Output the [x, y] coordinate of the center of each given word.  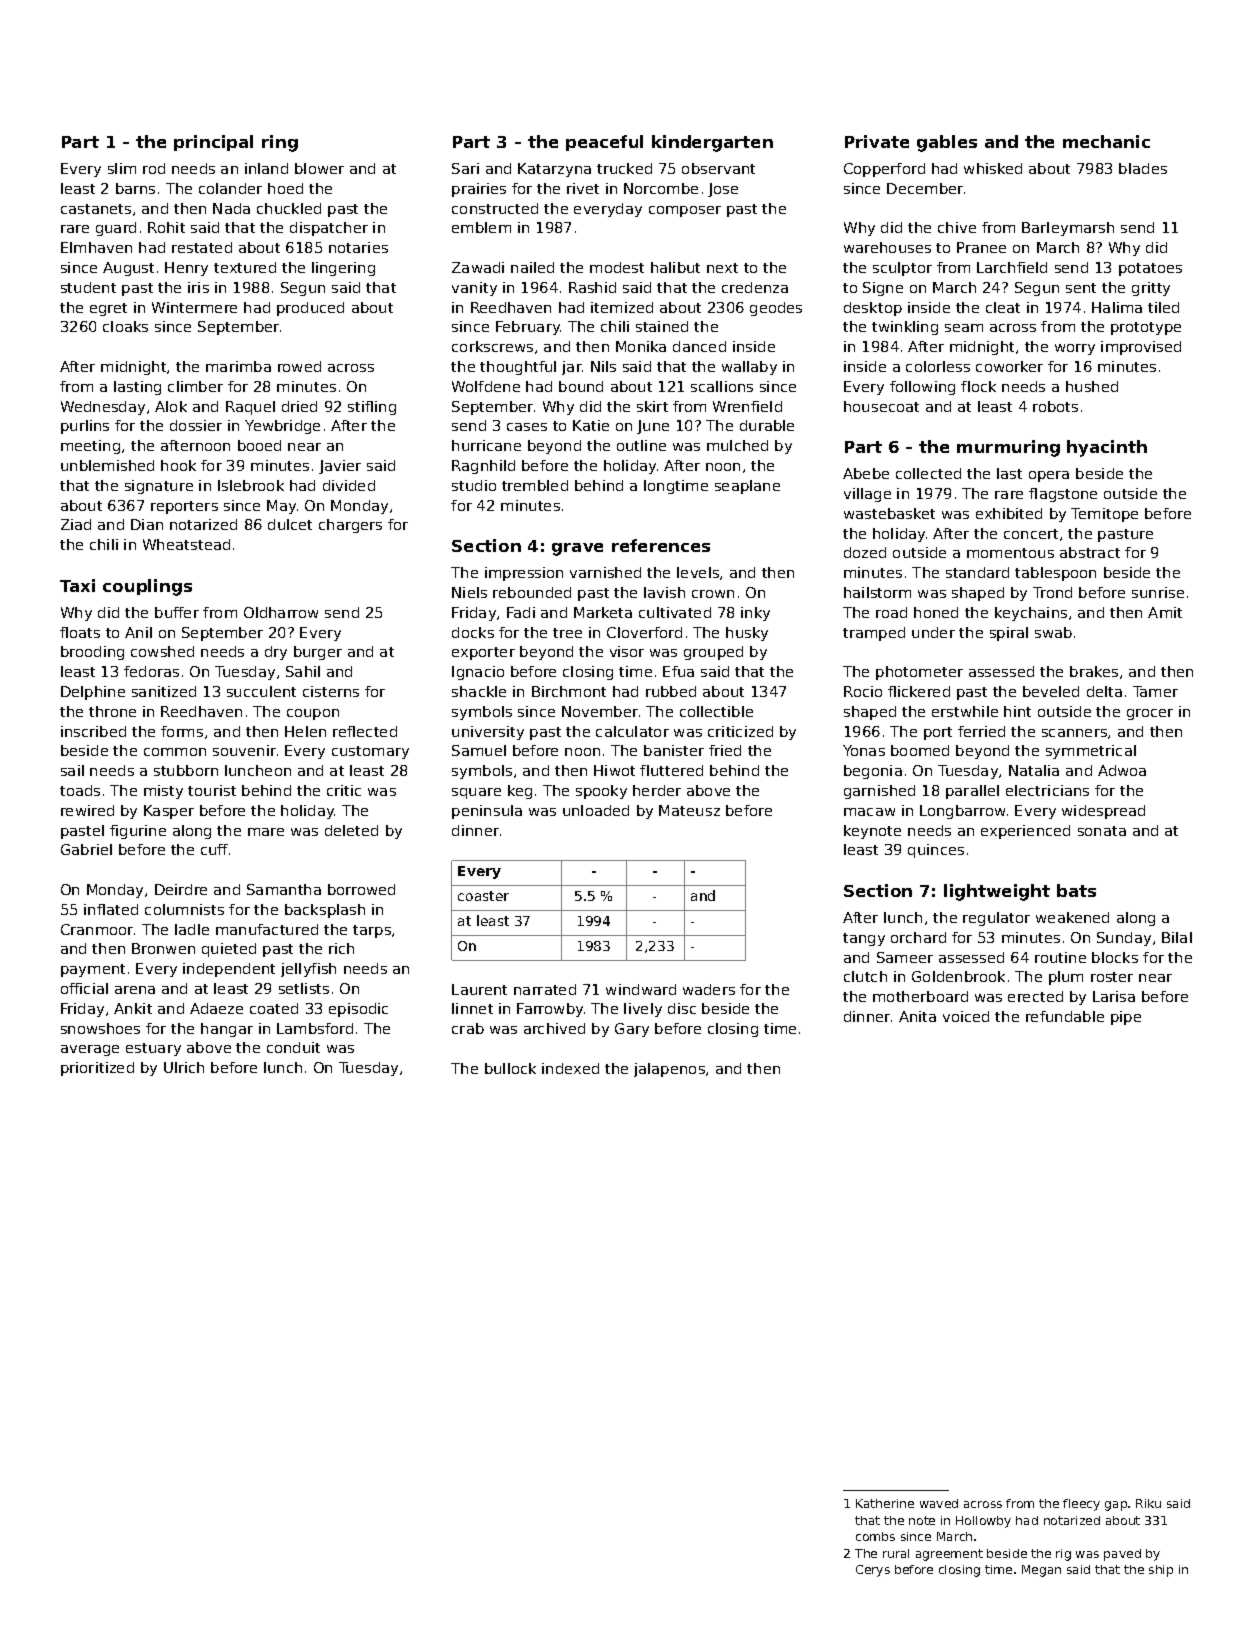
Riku [1148, 1503]
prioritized [97, 1069]
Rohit [166, 227]
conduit [293, 1047]
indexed [570, 1068]
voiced [966, 1016]
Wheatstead [186, 544]
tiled [1163, 307]
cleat [1003, 307]
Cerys [873, 1571]
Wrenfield [747, 406]
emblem [481, 227]
